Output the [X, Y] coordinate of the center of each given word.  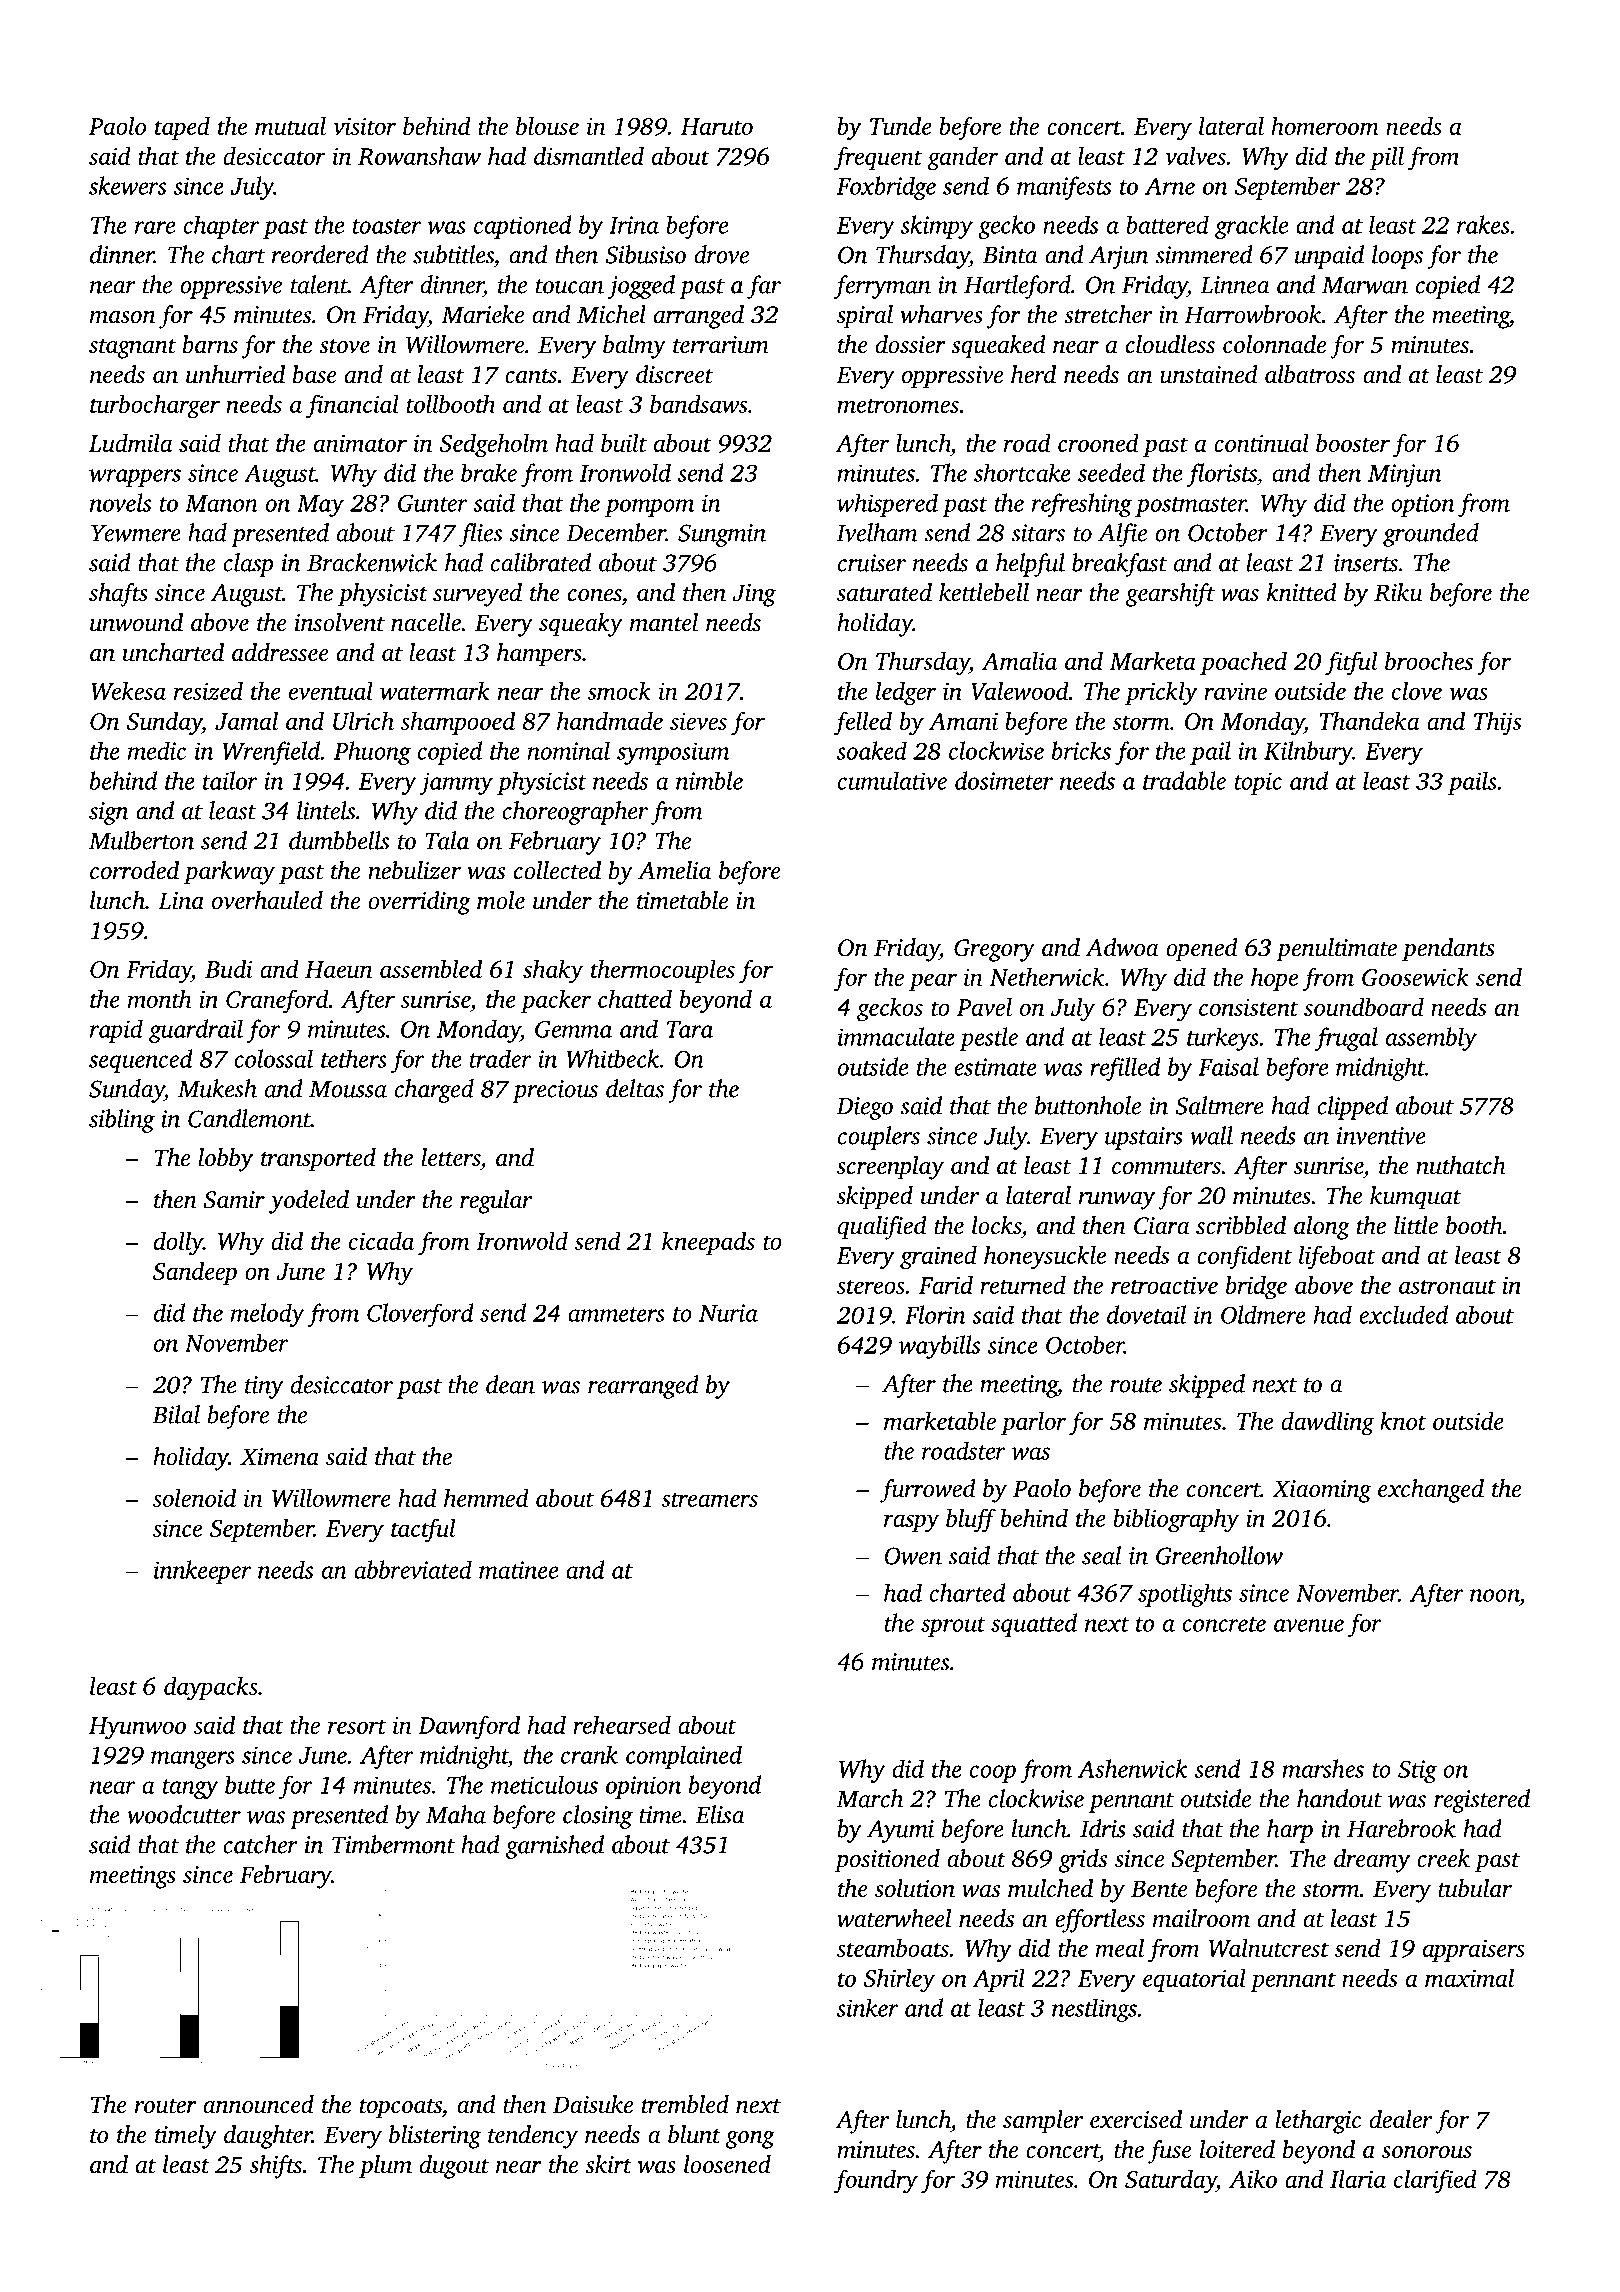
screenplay [890, 1168]
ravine [1235, 691]
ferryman [882, 287]
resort [357, 1726]
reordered [320, 254]
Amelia [674, 870]
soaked [872, 750]
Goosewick [1415, 976]
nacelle [426, 622]
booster [1353, 443]
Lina [181, 901]
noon [1494, 1595]
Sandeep [195, 1273]
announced [258, 2104]
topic [1258, 783]
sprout [953, 1627]
